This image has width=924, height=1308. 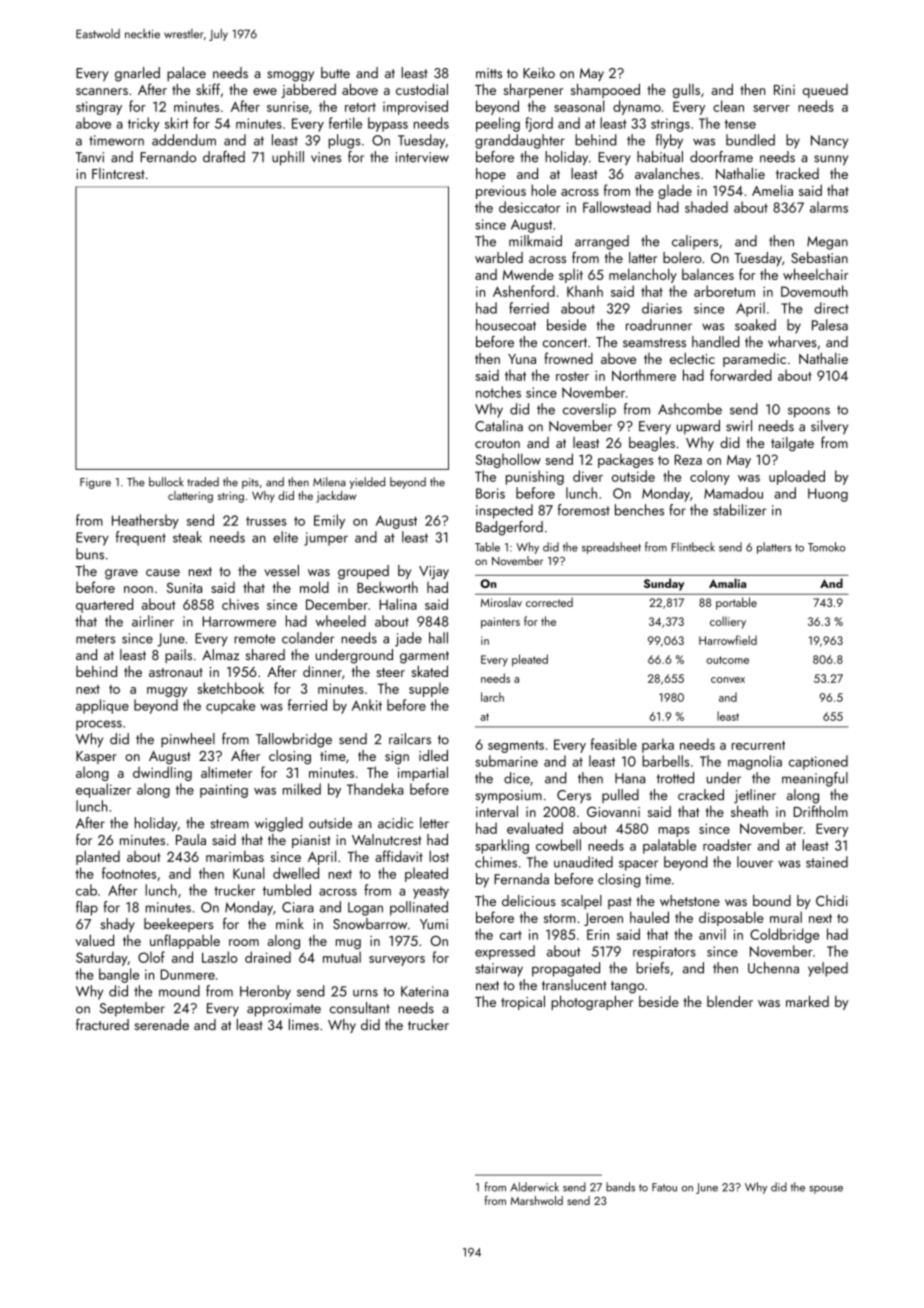 What do you see at coordinates (686, 90) in the image?
I see `gulls` at bounding box center [686, 90].
